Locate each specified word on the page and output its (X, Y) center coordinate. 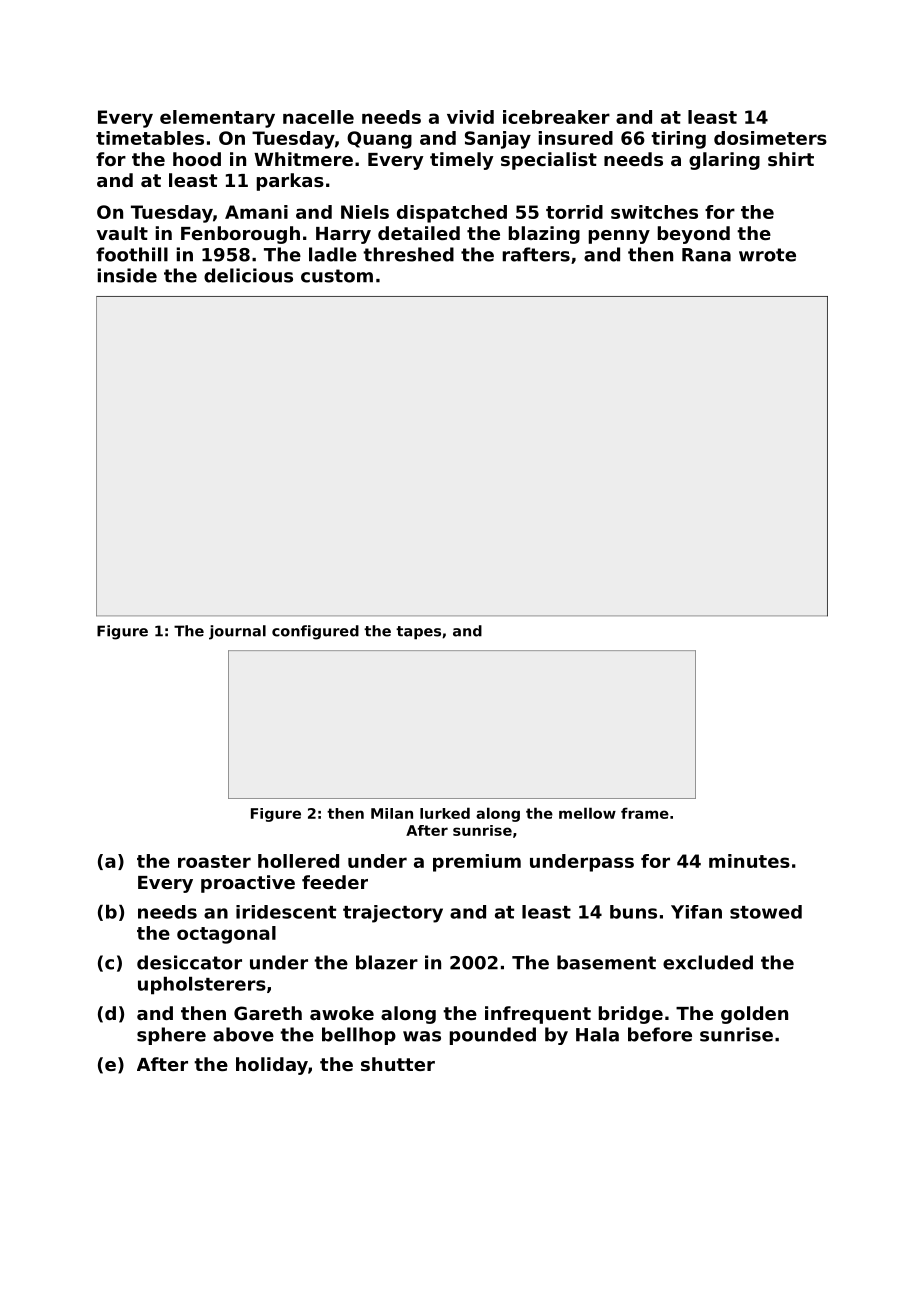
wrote (767, 255)
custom (337, 276)
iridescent (286, 912)
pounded (493, 1036)
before (660, 1034)
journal (237, 632)
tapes (418, 633)
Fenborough (240, 235)
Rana (706, 255)
